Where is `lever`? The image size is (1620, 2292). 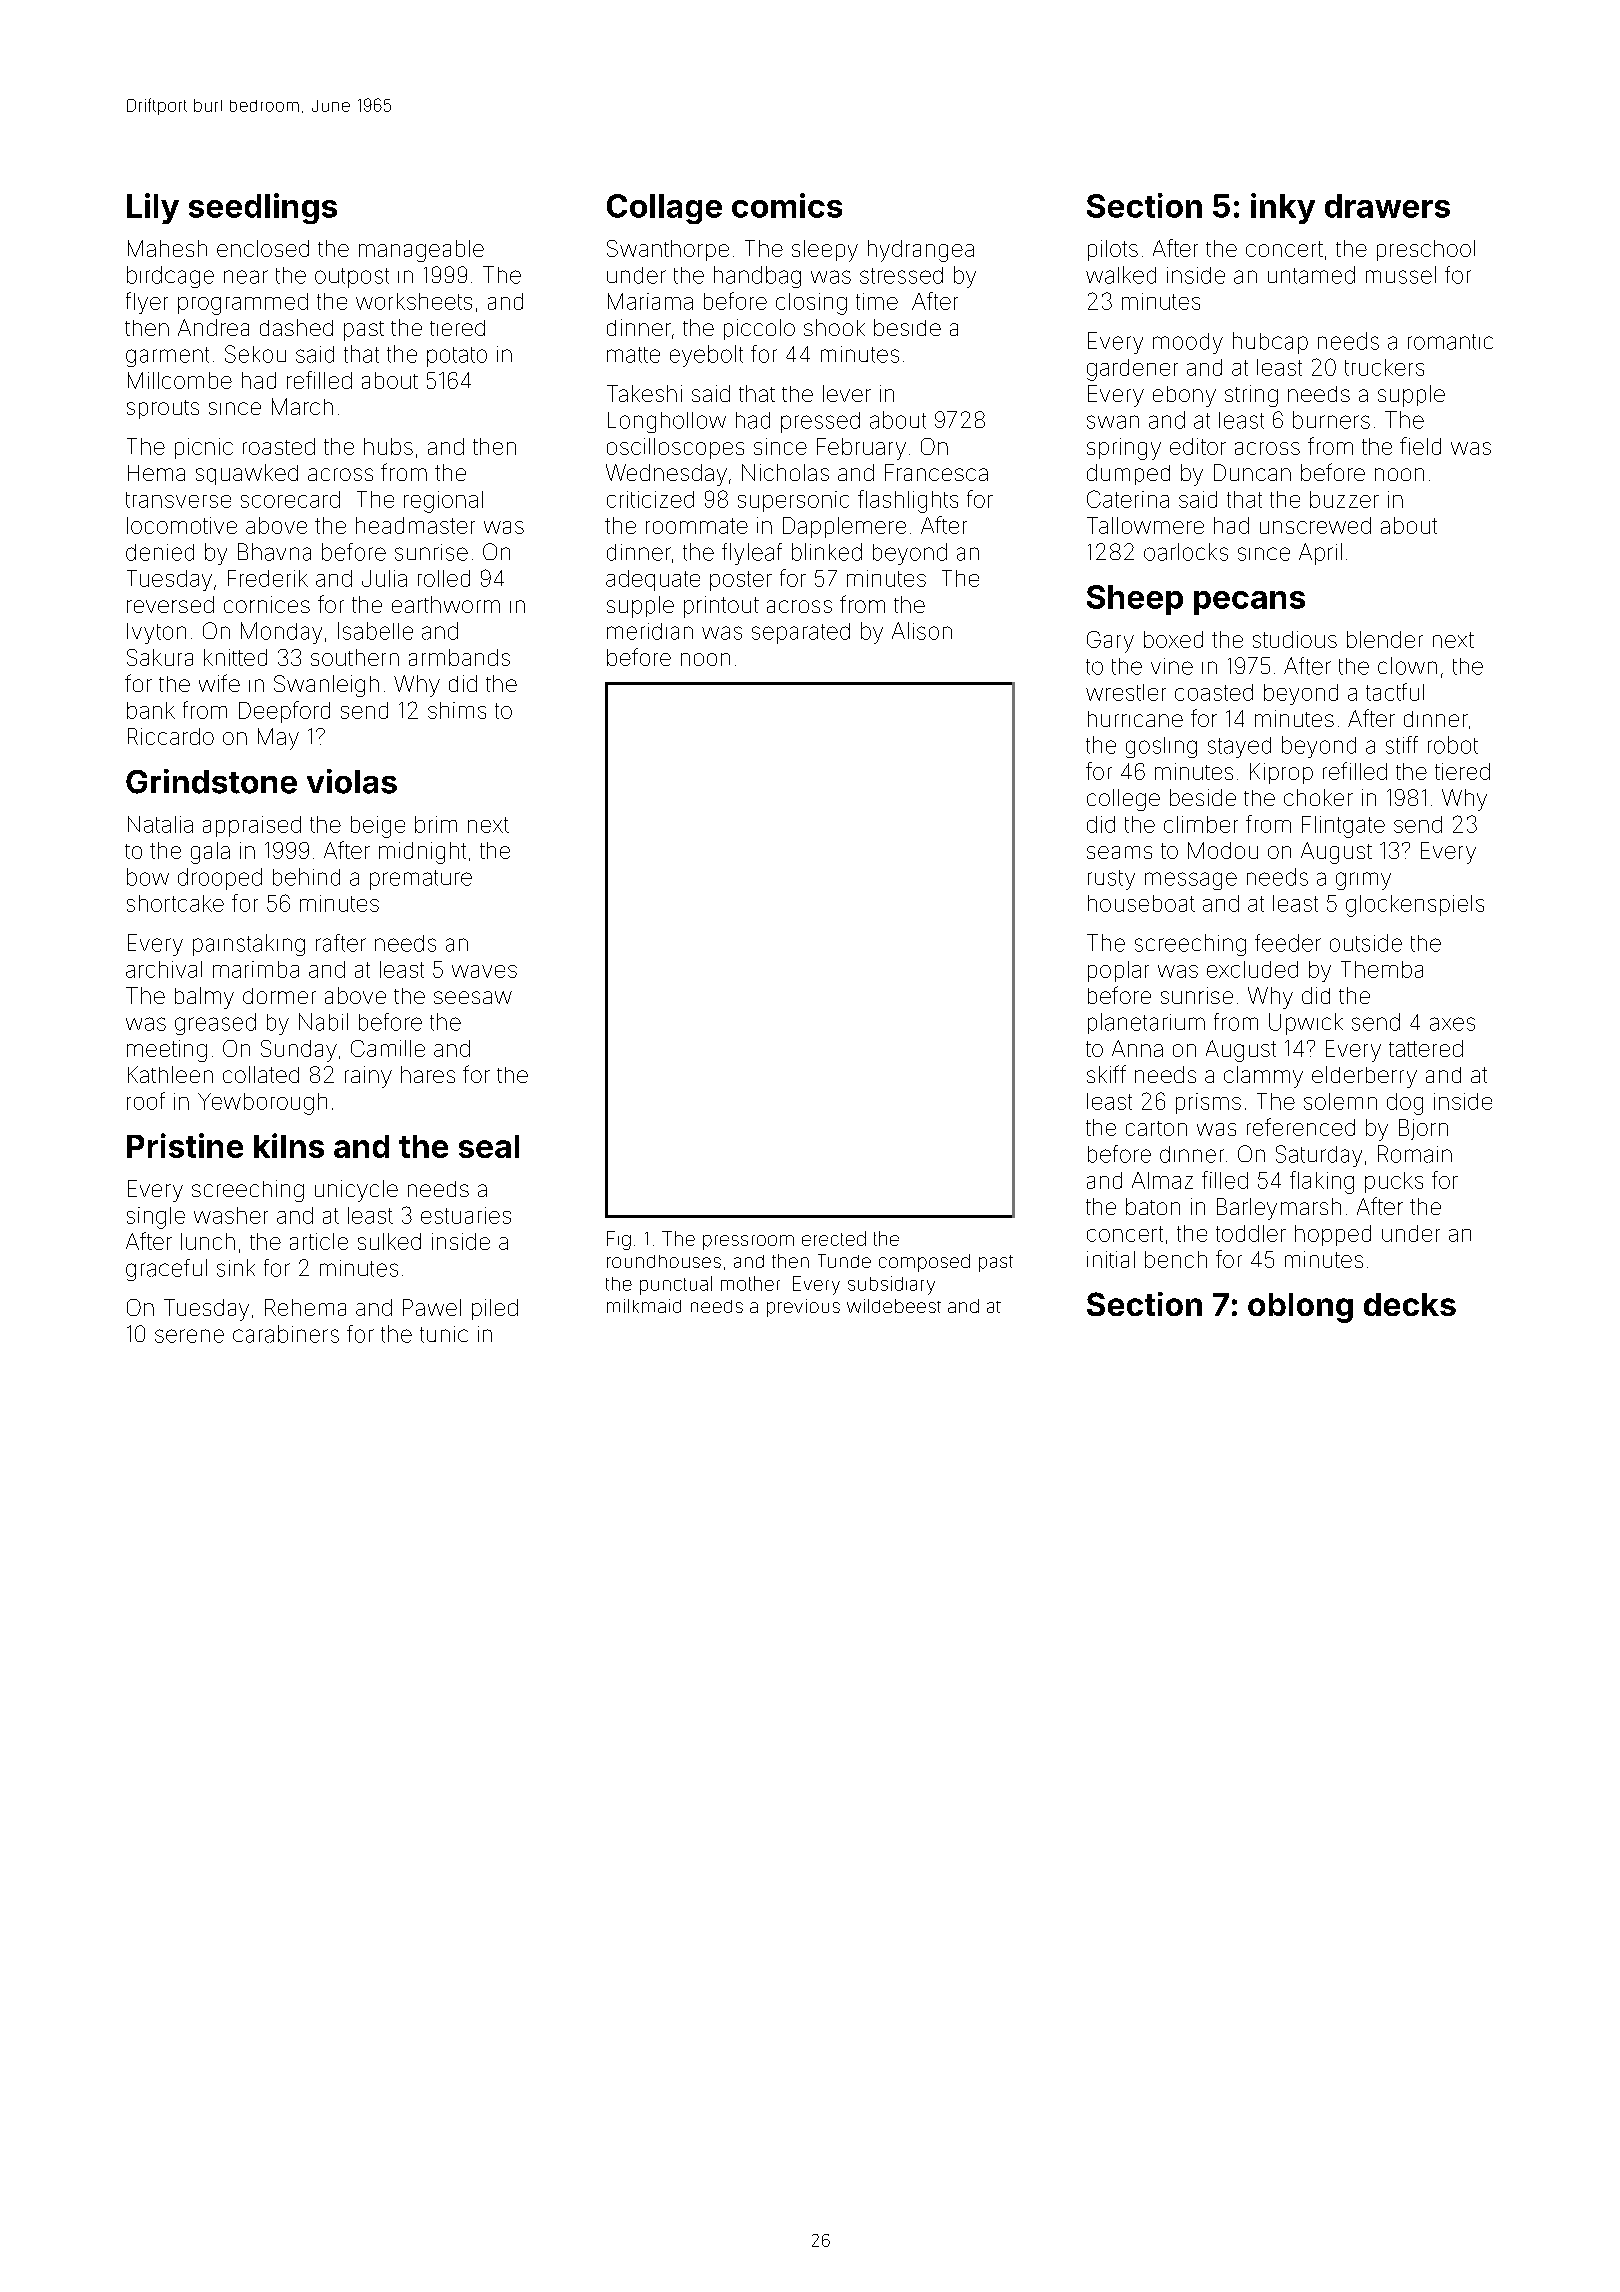
lever is located at coordinates (847, 393).
